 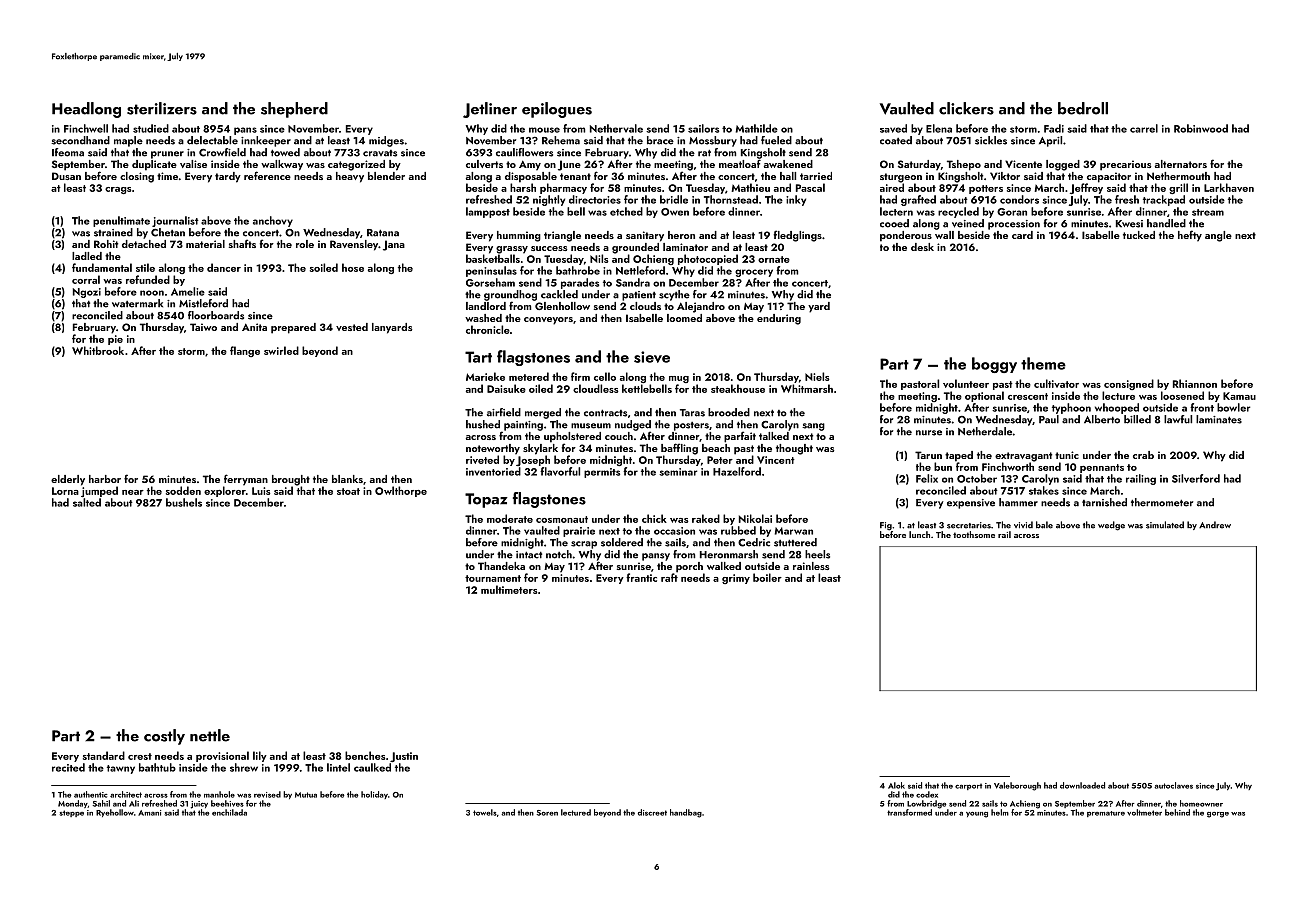 I want to click on clickers, so click(x=966, y=108).
